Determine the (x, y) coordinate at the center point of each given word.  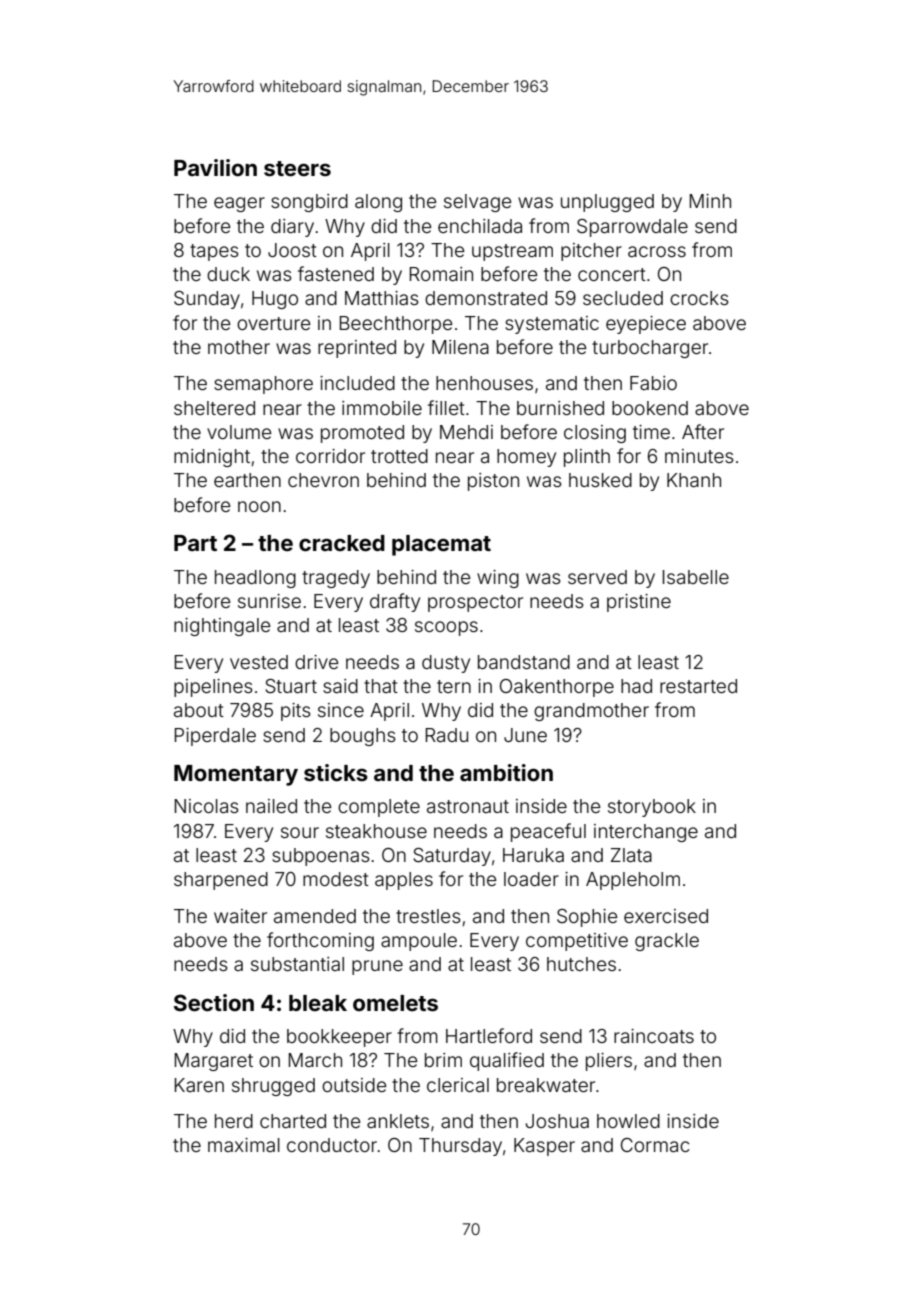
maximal (244, 1145)
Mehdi (466, 432)
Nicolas (207, 806)
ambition (506, 772)
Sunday (207, 300)
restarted (698, 686)
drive (317, 662)
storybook (652, 808)
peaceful (548, 832)
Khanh (694, 480)
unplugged (607, 203)
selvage (478, 203)
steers (297, 168)
